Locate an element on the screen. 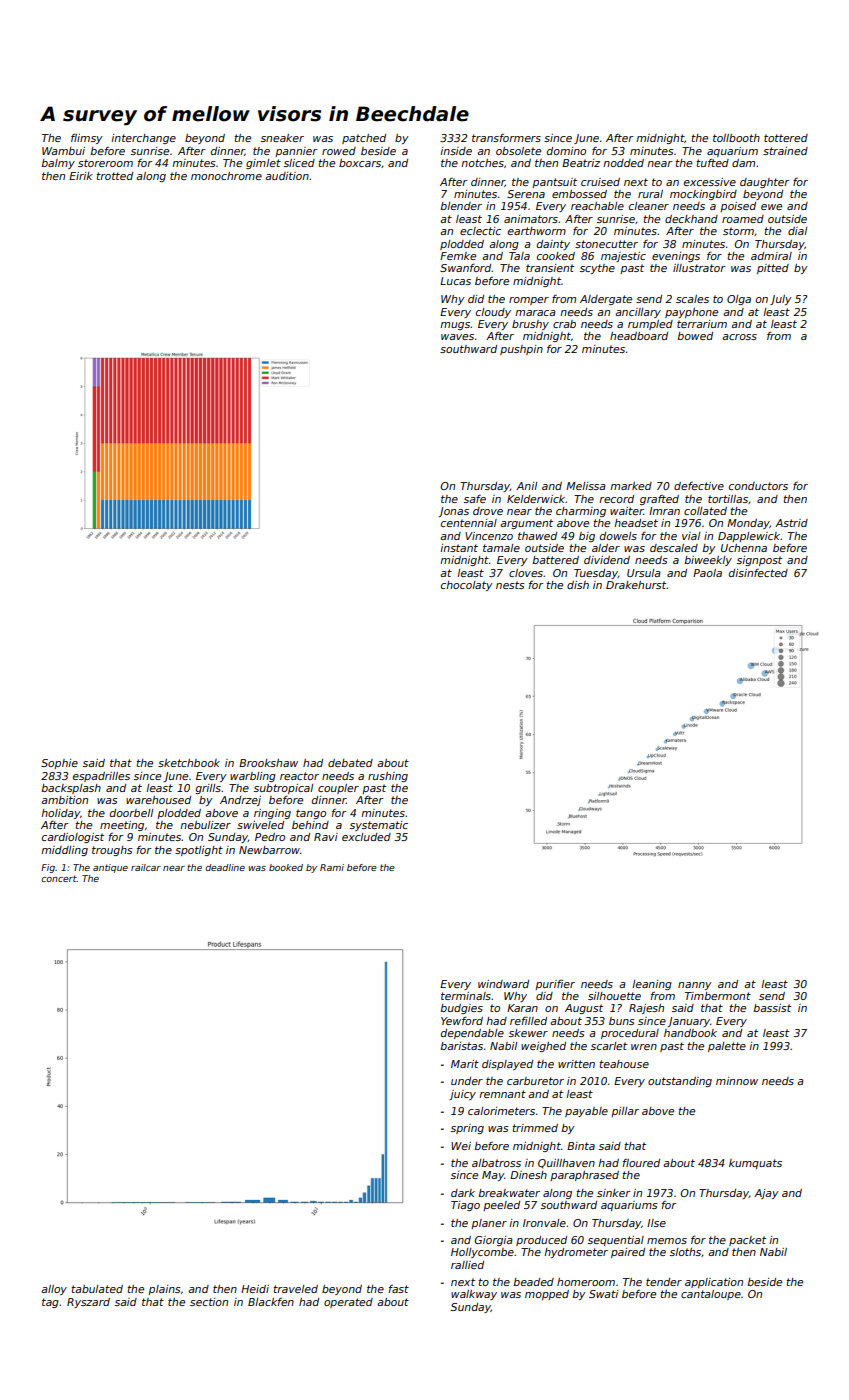  conductors is located at coordinates (758, 486).
